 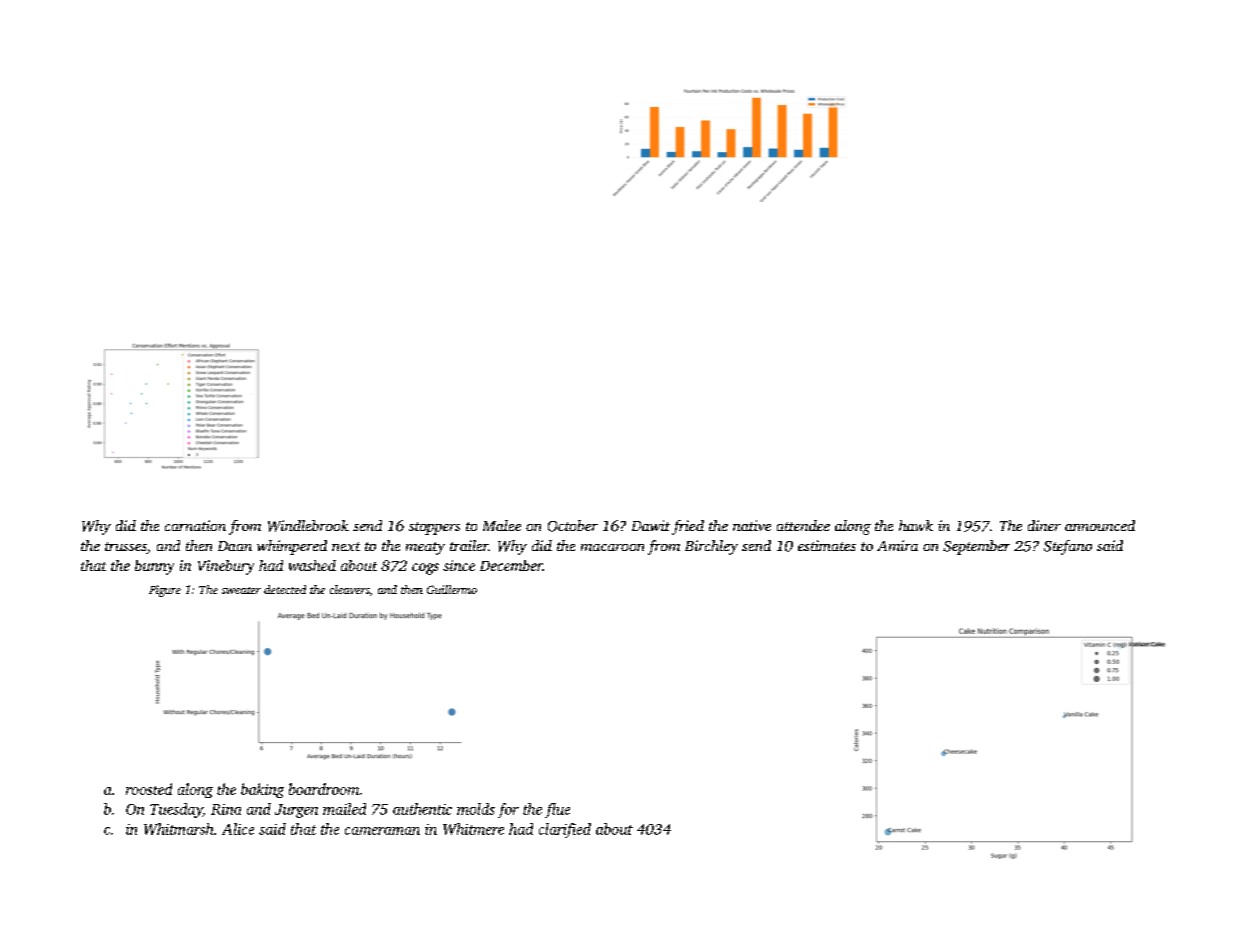 What do you see at coordinates (711, 547) in the image?
I see `Birchley` at bounding box center [711, 547].
